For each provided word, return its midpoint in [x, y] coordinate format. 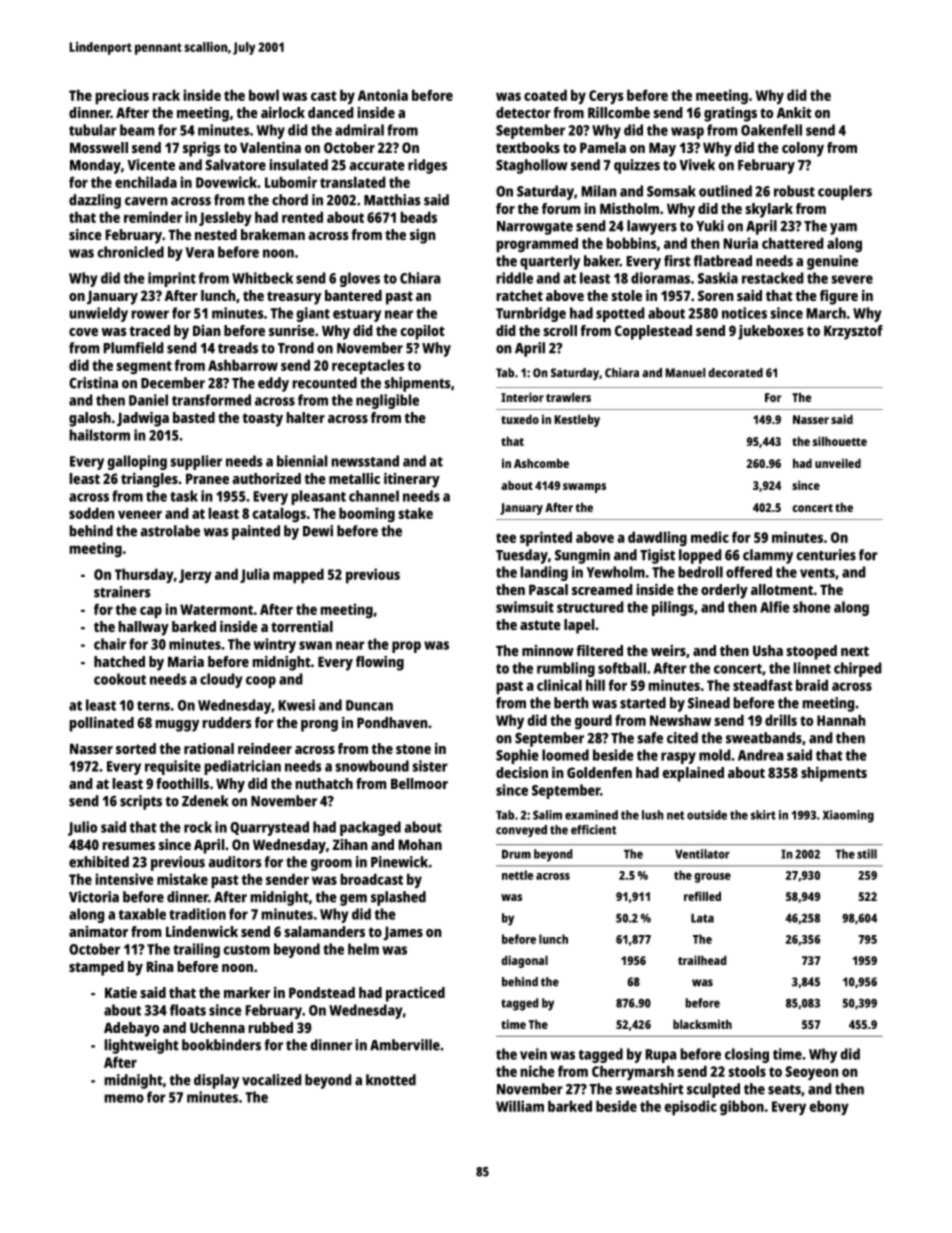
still [867, 854]
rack [166, 95]
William [520, 1106]
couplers [845, 192]
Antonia [383, 95]
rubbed [270, 1027]
